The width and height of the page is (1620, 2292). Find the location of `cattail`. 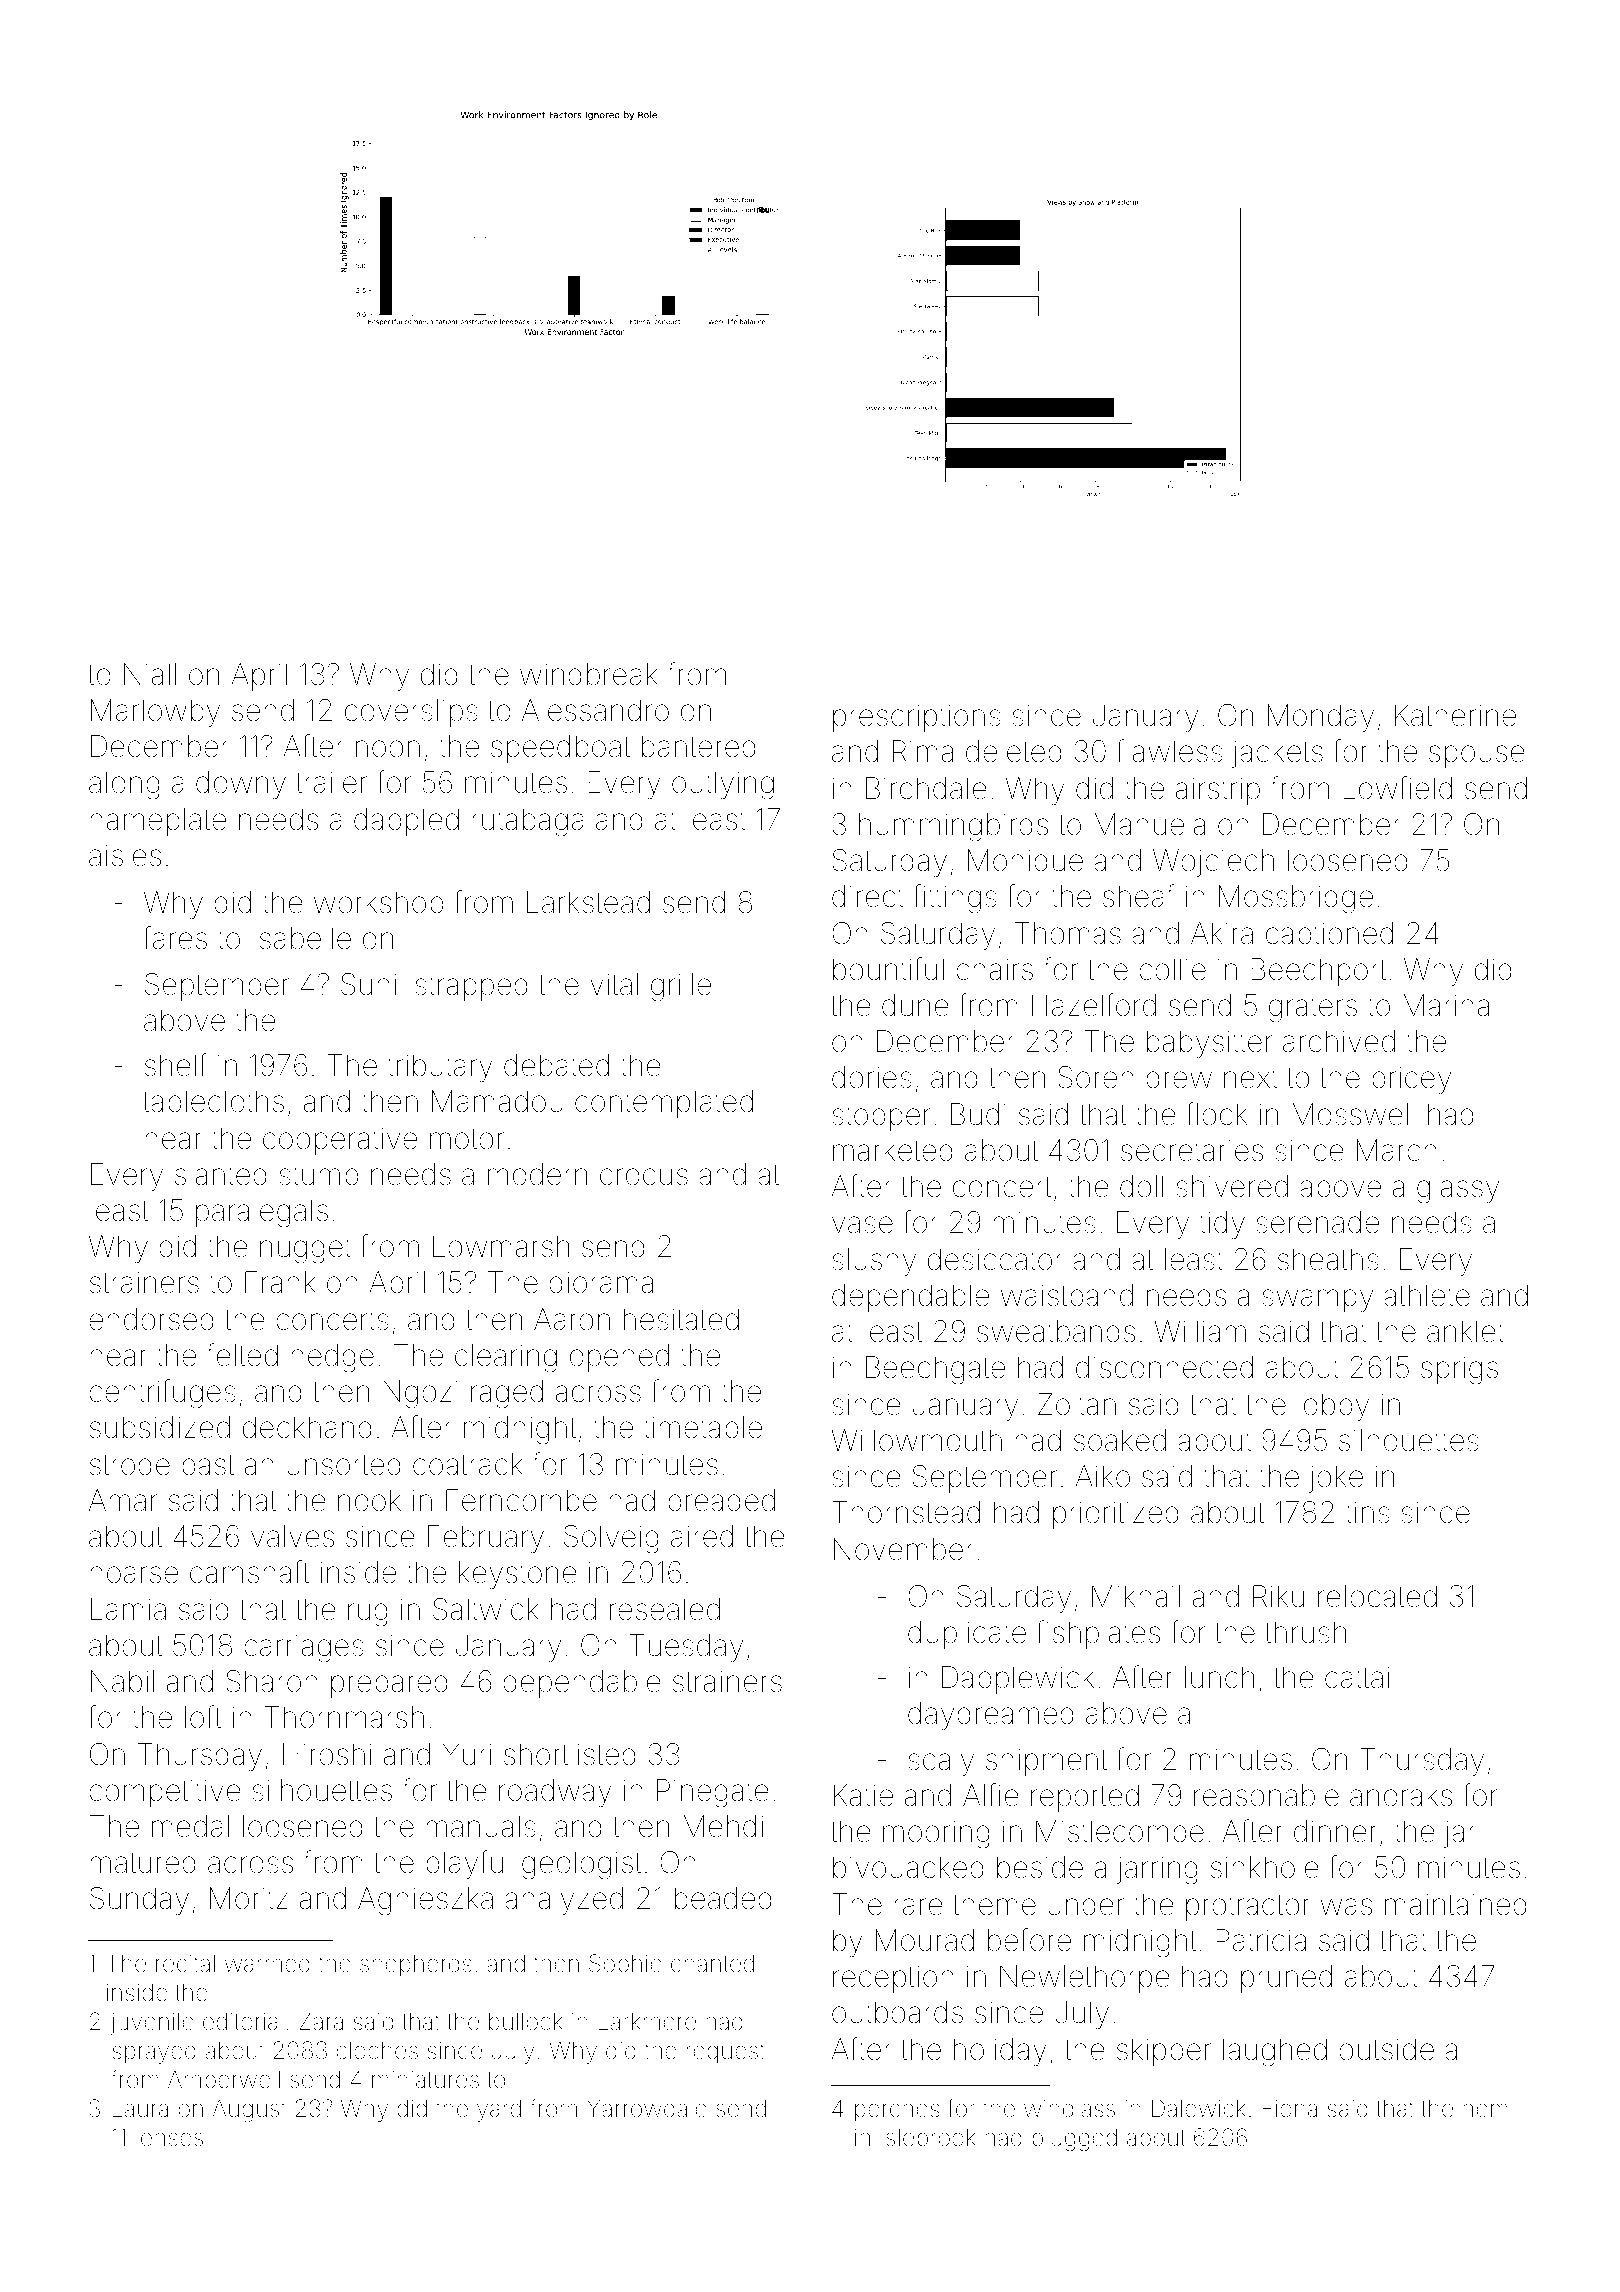

cattail is located at coordinates (1360, 1677).
